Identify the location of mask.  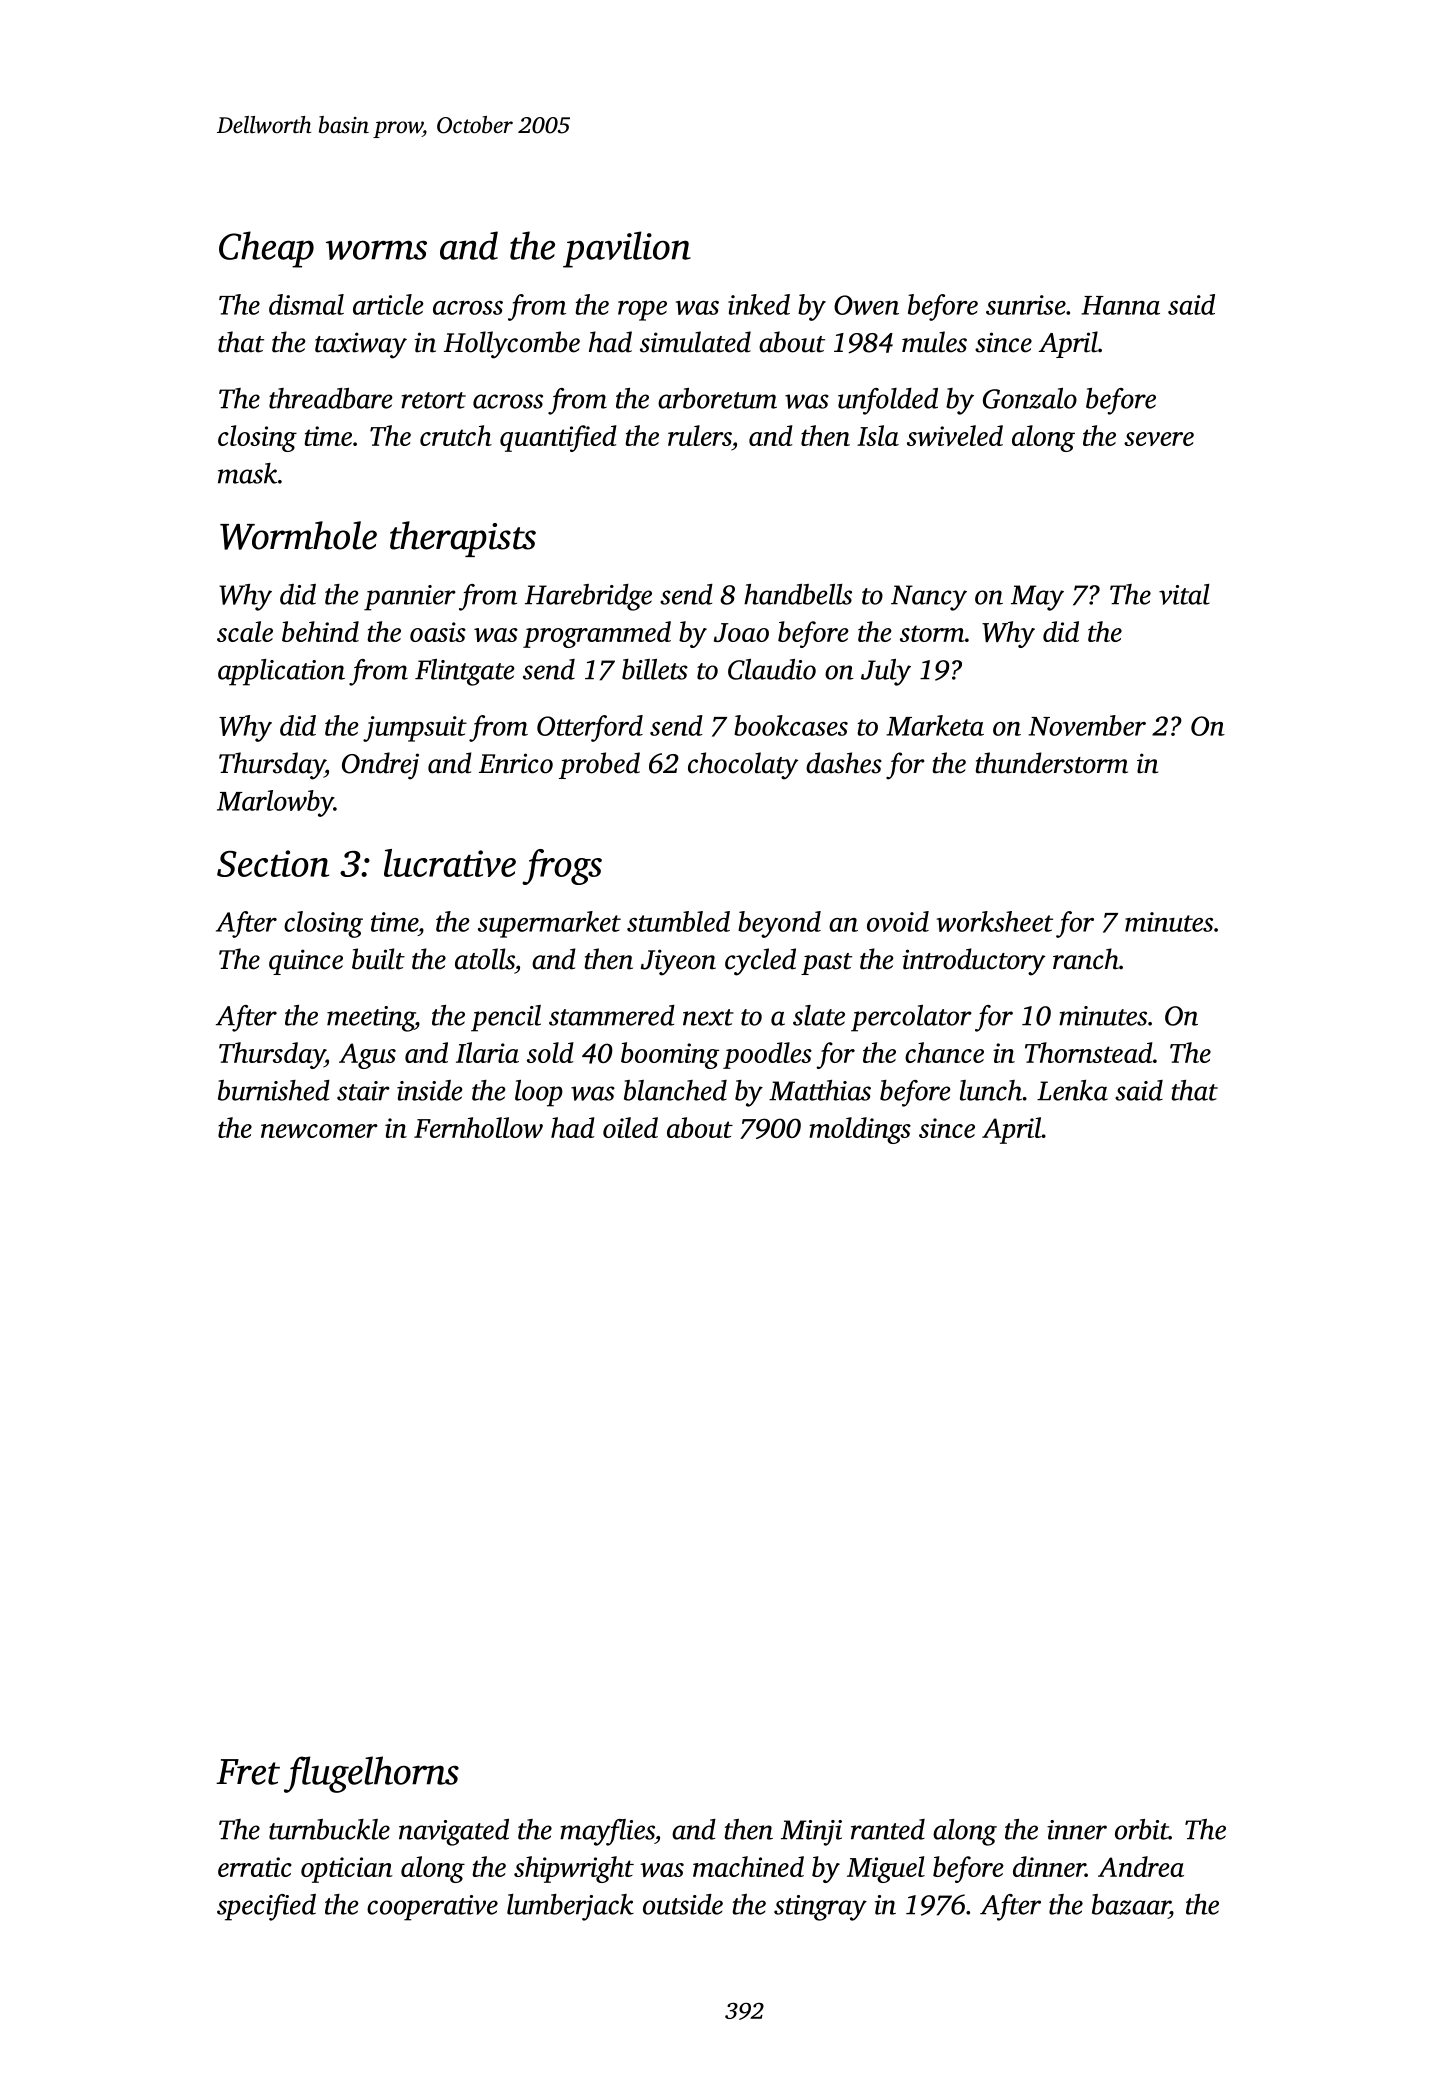
(247, 473).
